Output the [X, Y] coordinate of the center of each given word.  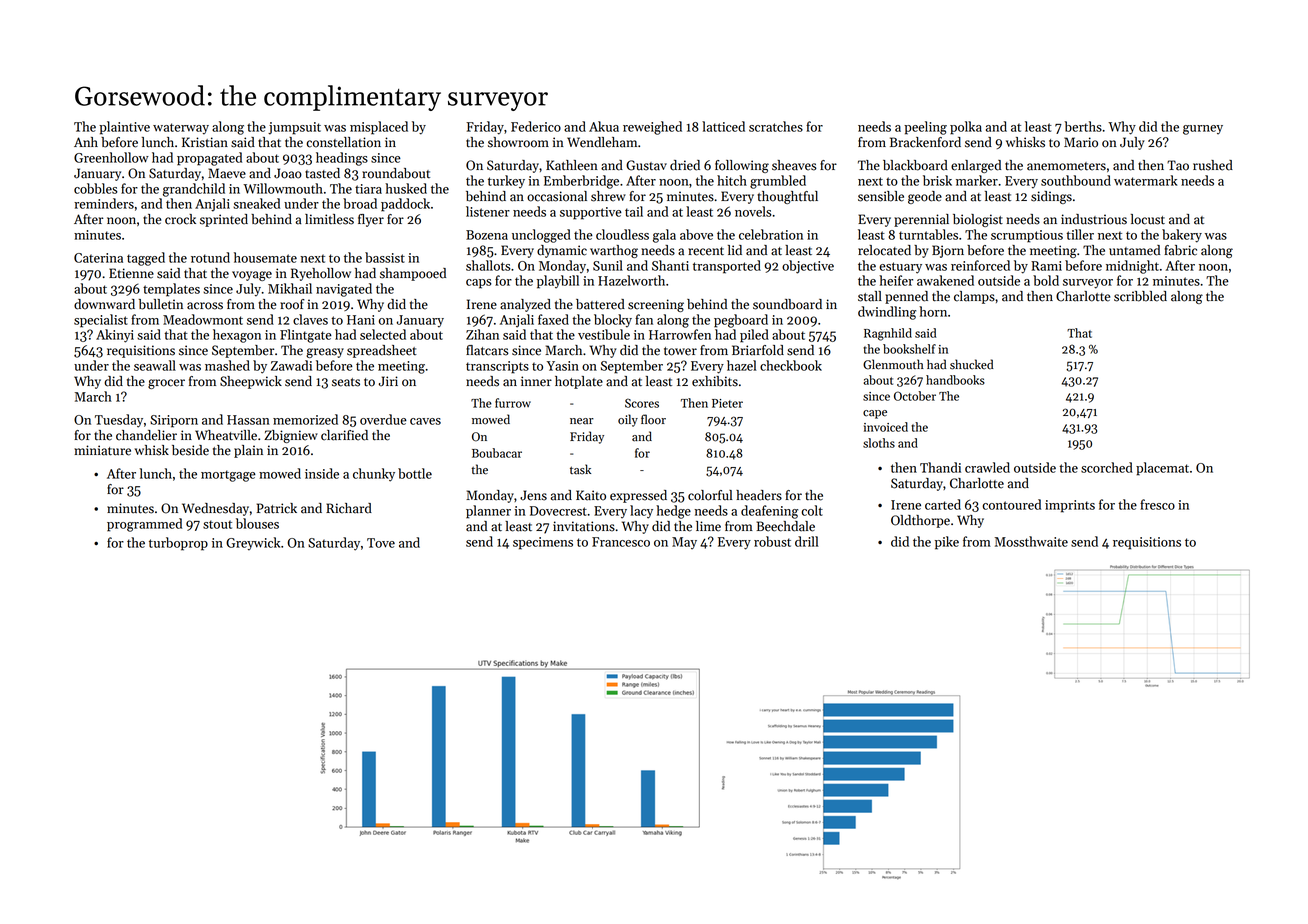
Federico [536, 126]
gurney [1203, 130]
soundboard [787, 304]
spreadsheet [382, 351]
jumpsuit [294, 128]
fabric [1180, 250]
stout [217, 524]
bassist [385, 257]
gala [664, 236]
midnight [1132, 267]
